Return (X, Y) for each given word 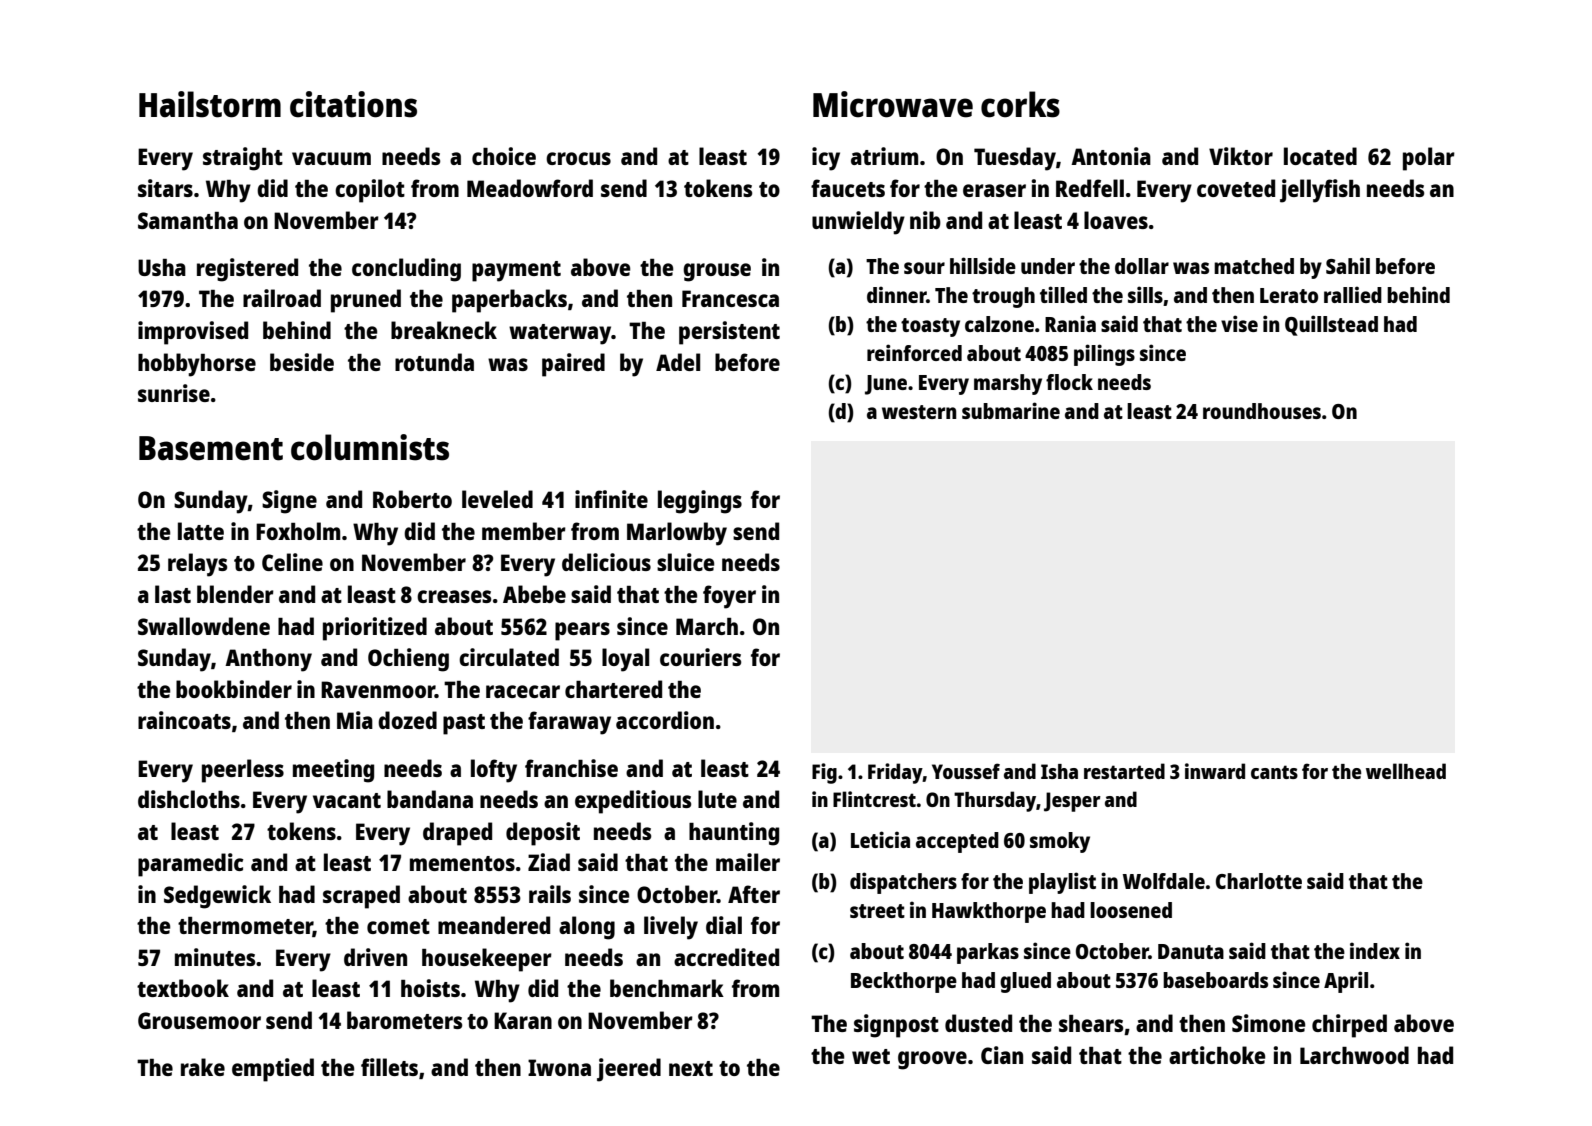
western (919, 412)
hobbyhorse (197, 365)
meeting (333, 771)
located (1320, 156)
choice (504, 156)
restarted (1124, 771)
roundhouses (1262, 411)
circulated (509, 657)
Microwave (893, 104)
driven (375, 957)
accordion (665, 720)
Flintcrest (874, 799)
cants (1274, 772)
